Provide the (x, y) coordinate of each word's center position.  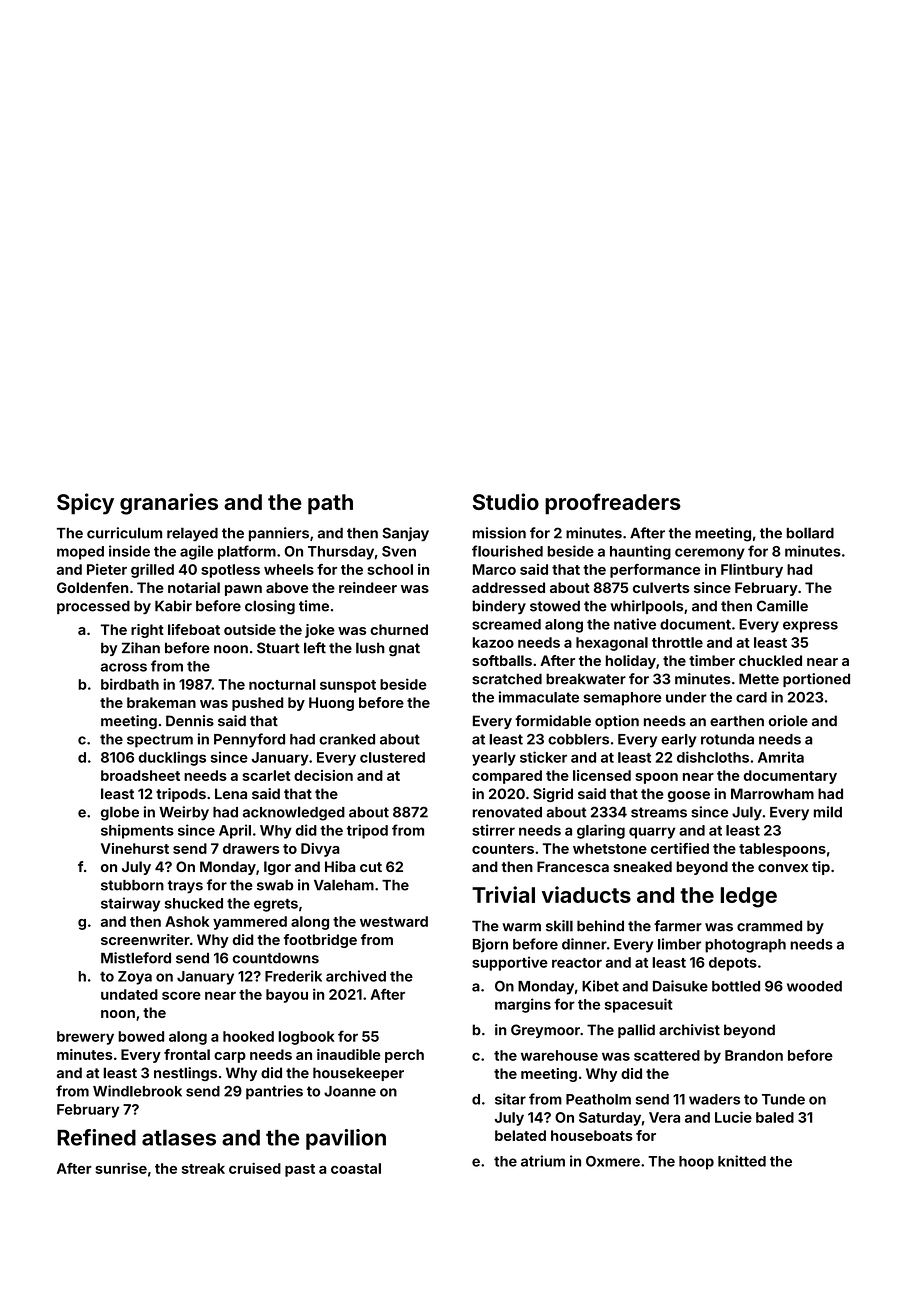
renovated (507, 812)
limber (679, 944)
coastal (356, 1168)
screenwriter (145, 939)
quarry (652, 833)
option (617, 722)
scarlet (266, 775)
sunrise (121, 1168)
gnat (404, 650)
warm (521, 927)
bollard (810, 533)
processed (93, 607)
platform (247, 552)
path (330, 504)
